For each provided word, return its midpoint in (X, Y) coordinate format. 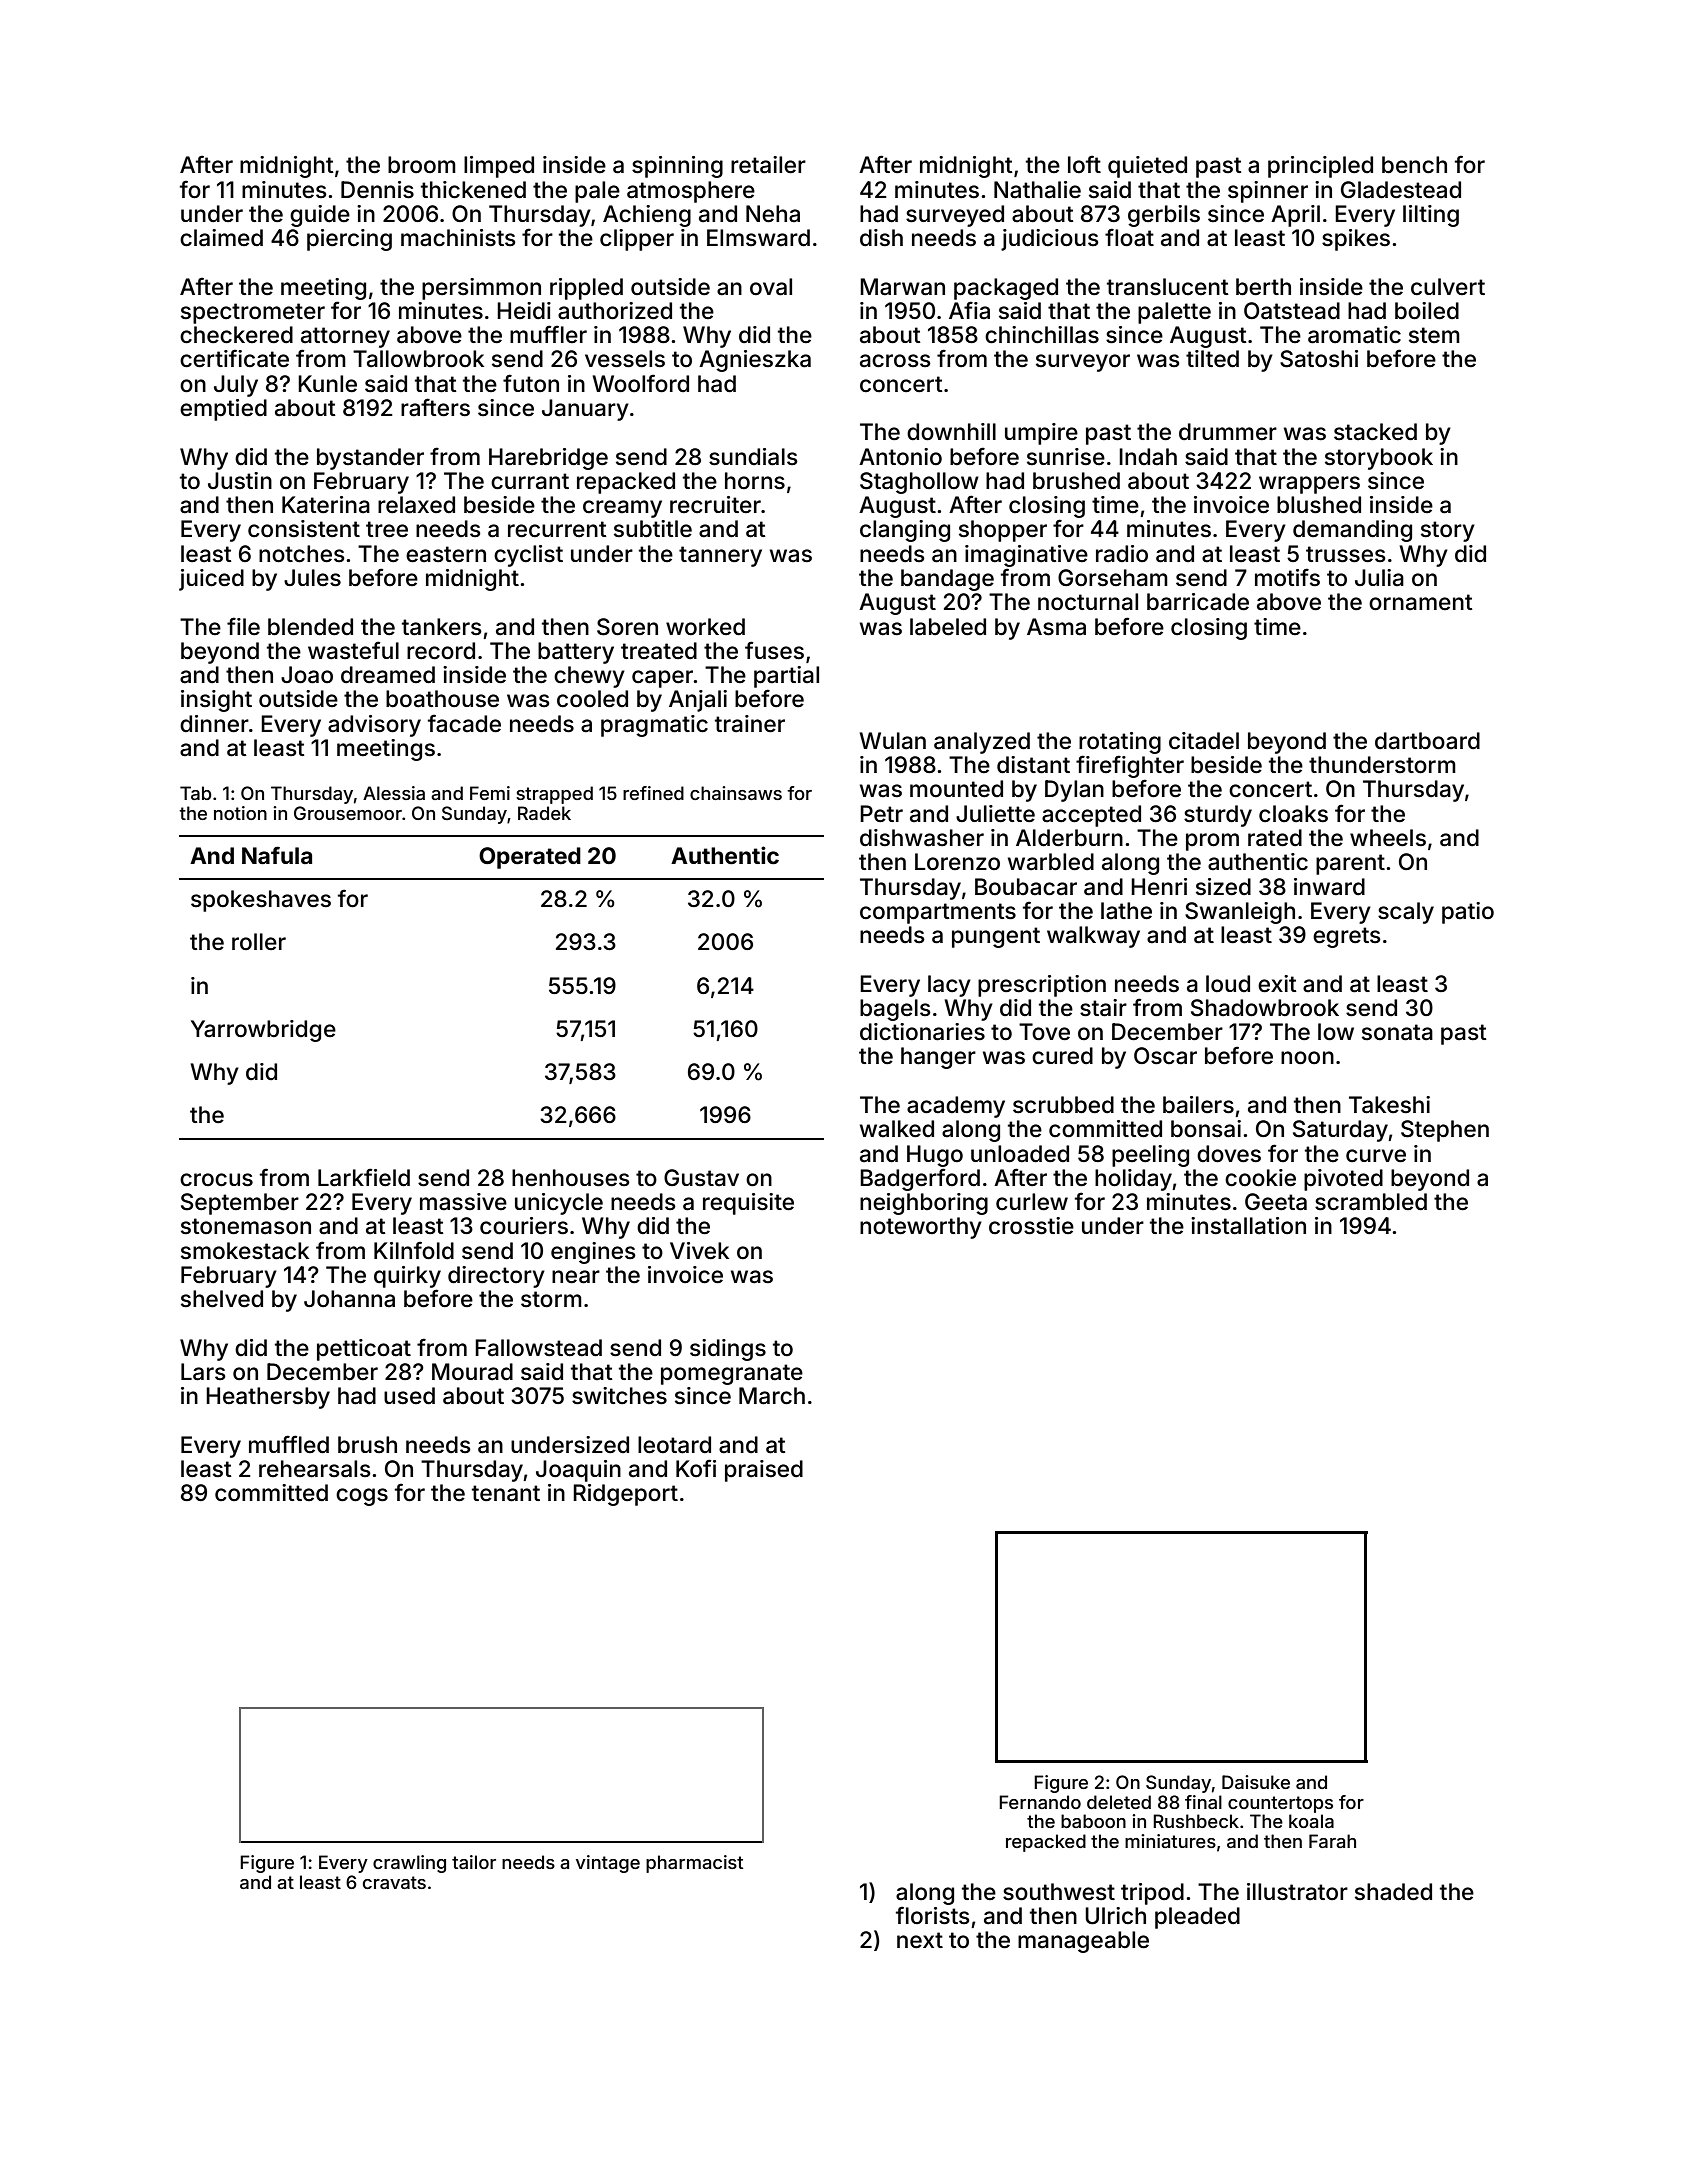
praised (764, 1471)
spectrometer (253, 313)
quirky (407, 1277)
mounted (956, 789)
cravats (394, 1882)
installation (1248, 1226)
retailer (768, 165)
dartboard (1427, 741)
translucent (1168, 287)
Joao (307, 675)
